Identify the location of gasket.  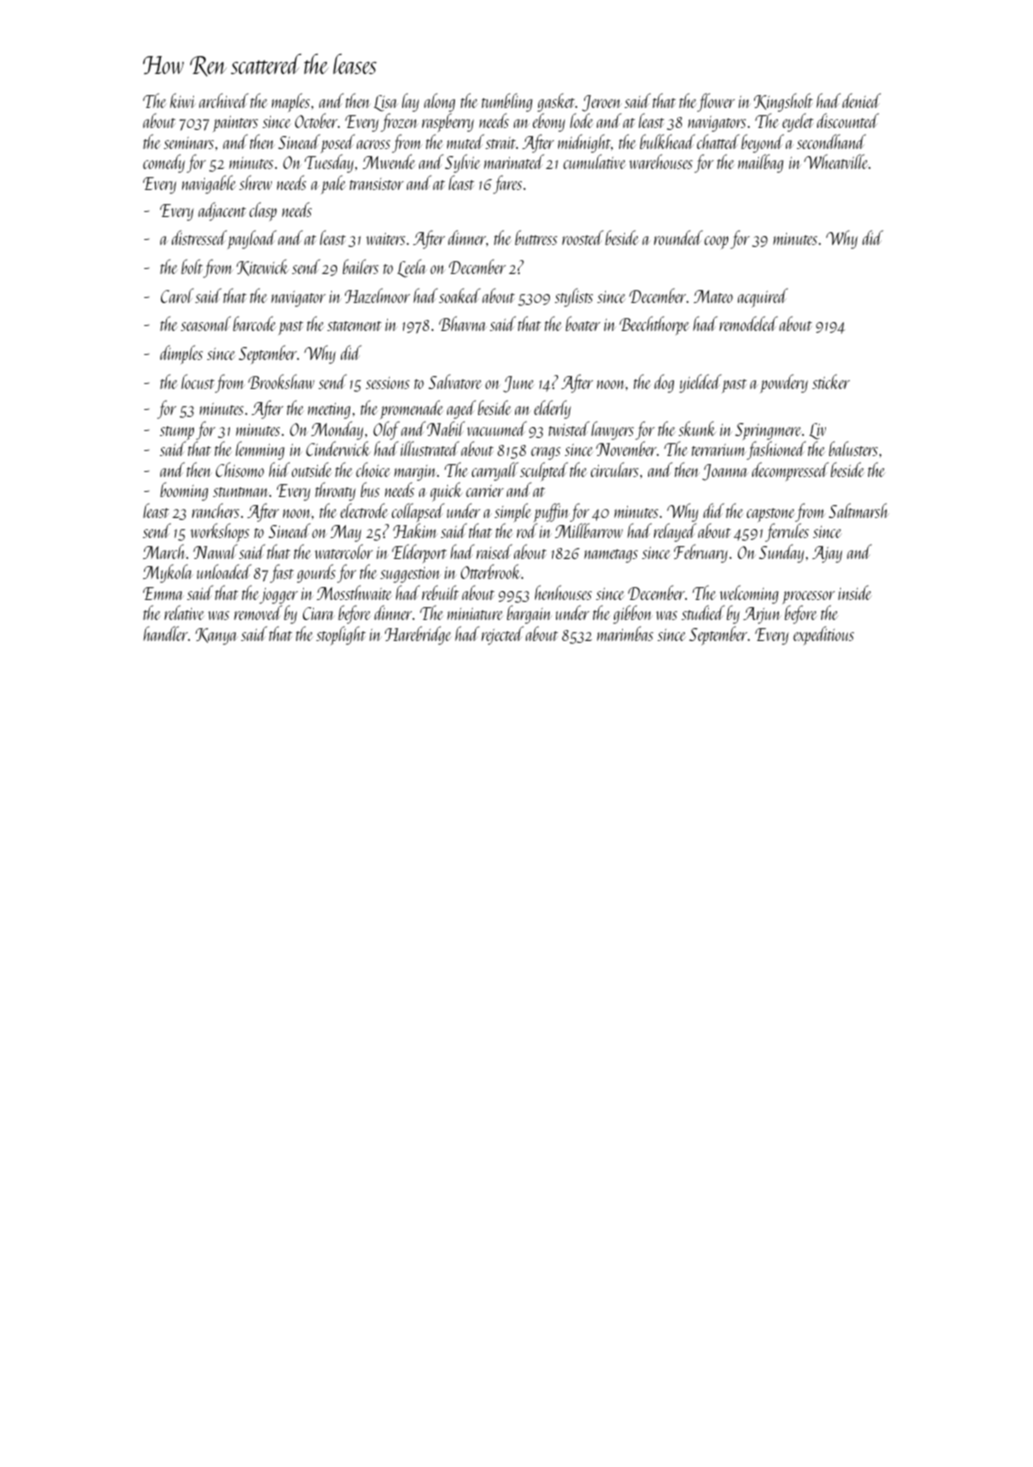
(556, 102).
